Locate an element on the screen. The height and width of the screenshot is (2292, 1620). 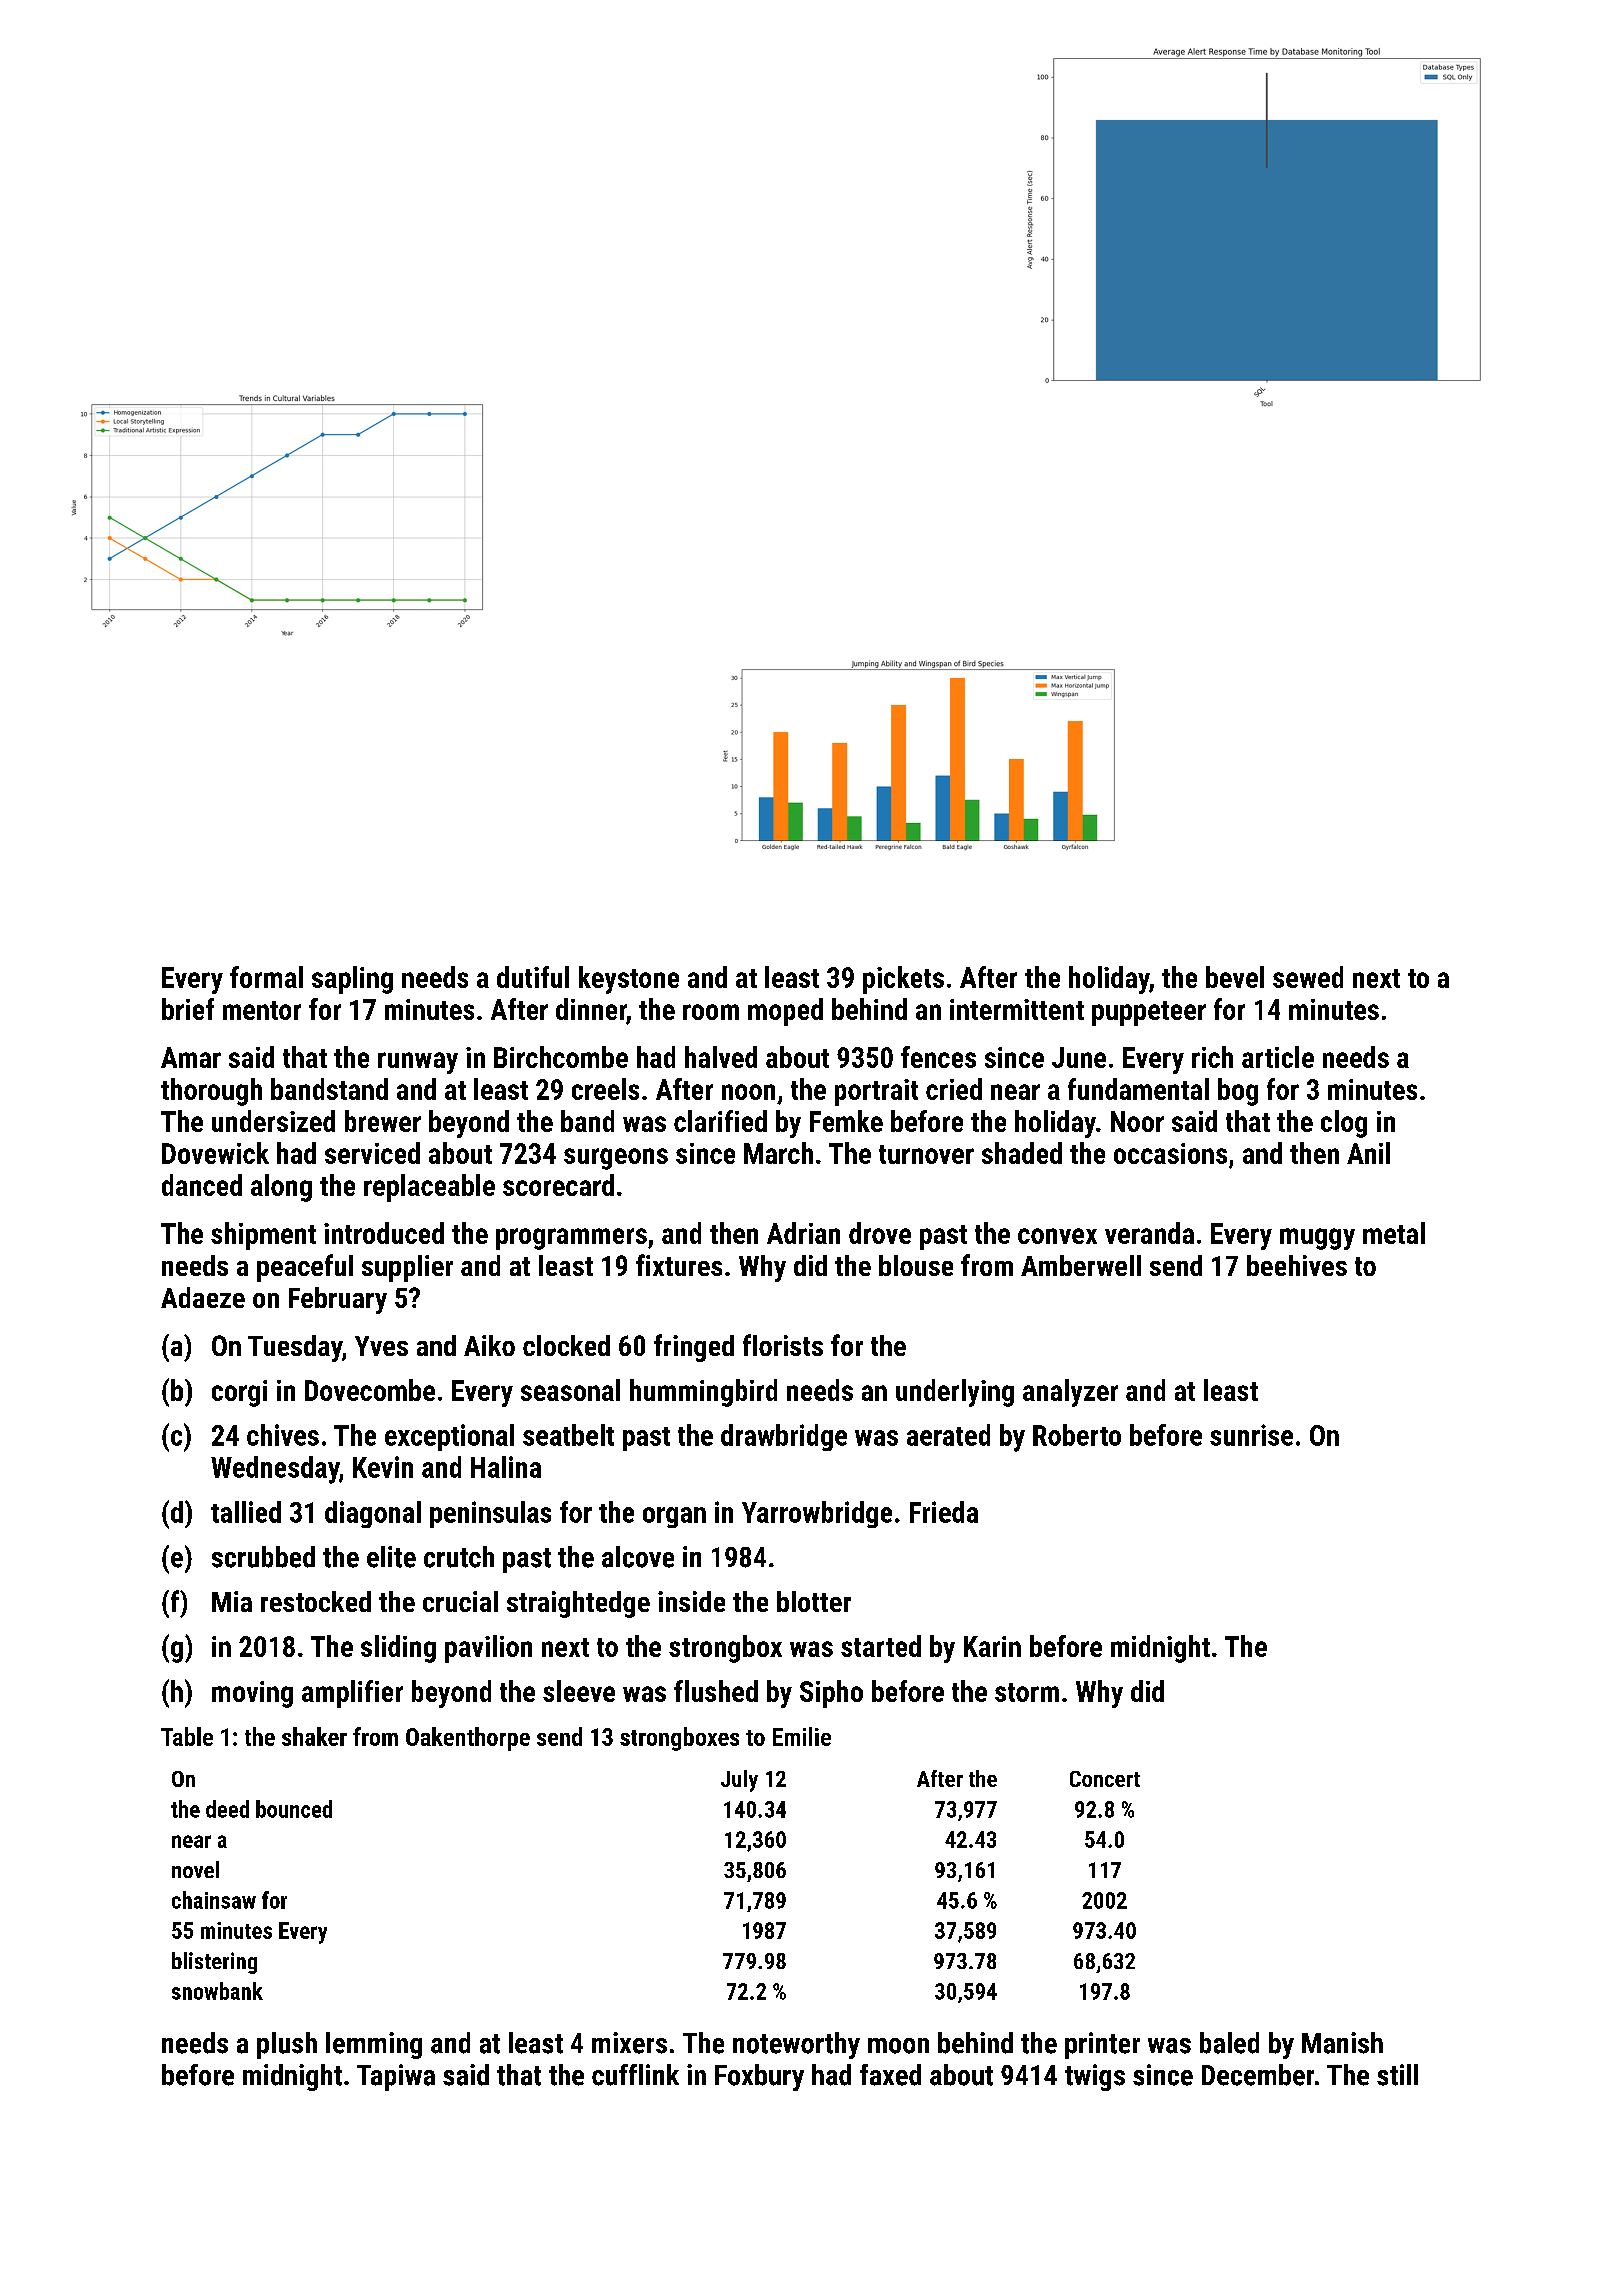
keystone is located at coordinates (629, 980).
